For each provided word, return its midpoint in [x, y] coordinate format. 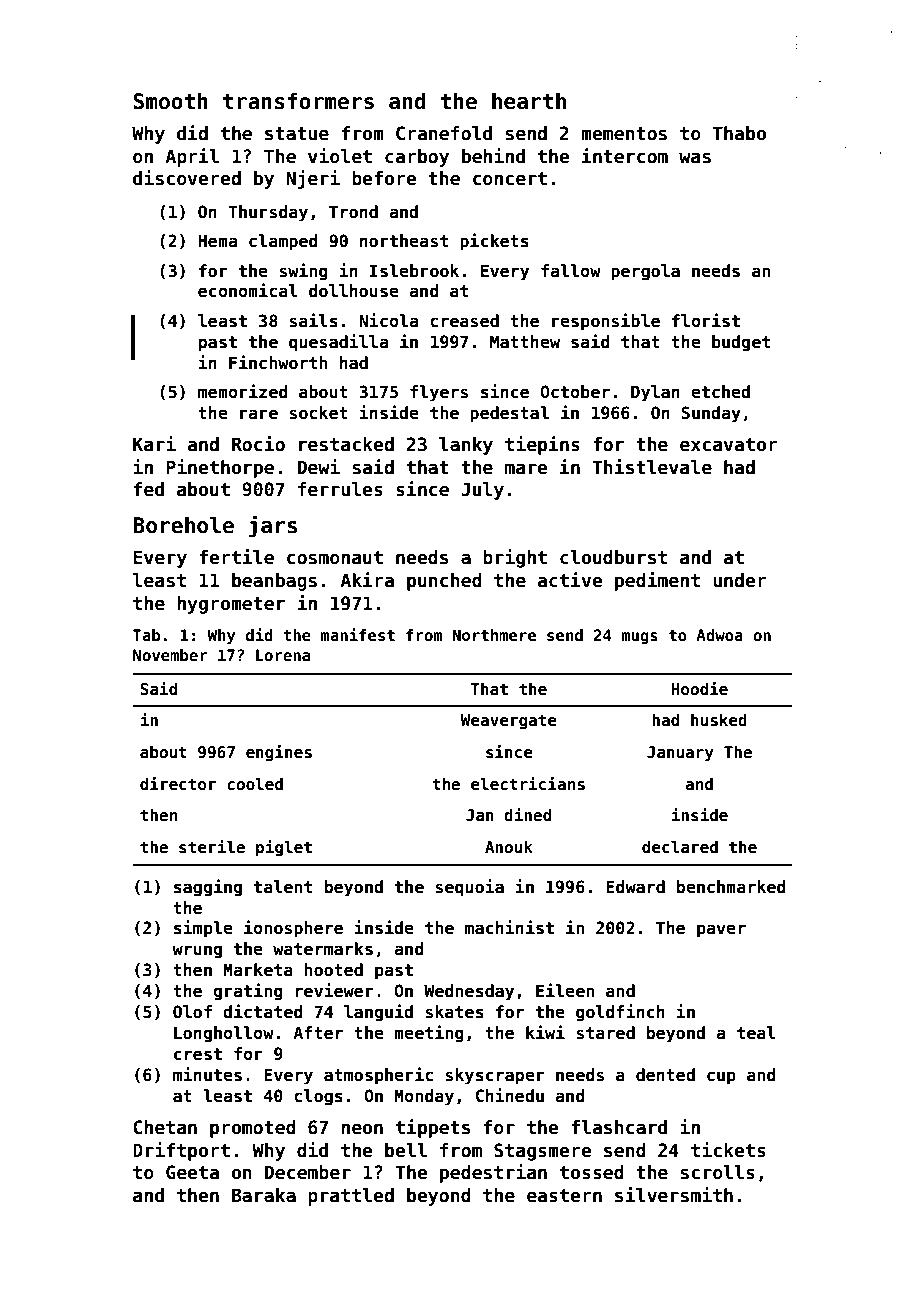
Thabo [739, 133]
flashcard [619, 1127]
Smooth [170, 101]
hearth [529, 101]
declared [680, 847]
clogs [318, 1097]
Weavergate [508, 722]
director [178, 784]
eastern [564, 1196]
